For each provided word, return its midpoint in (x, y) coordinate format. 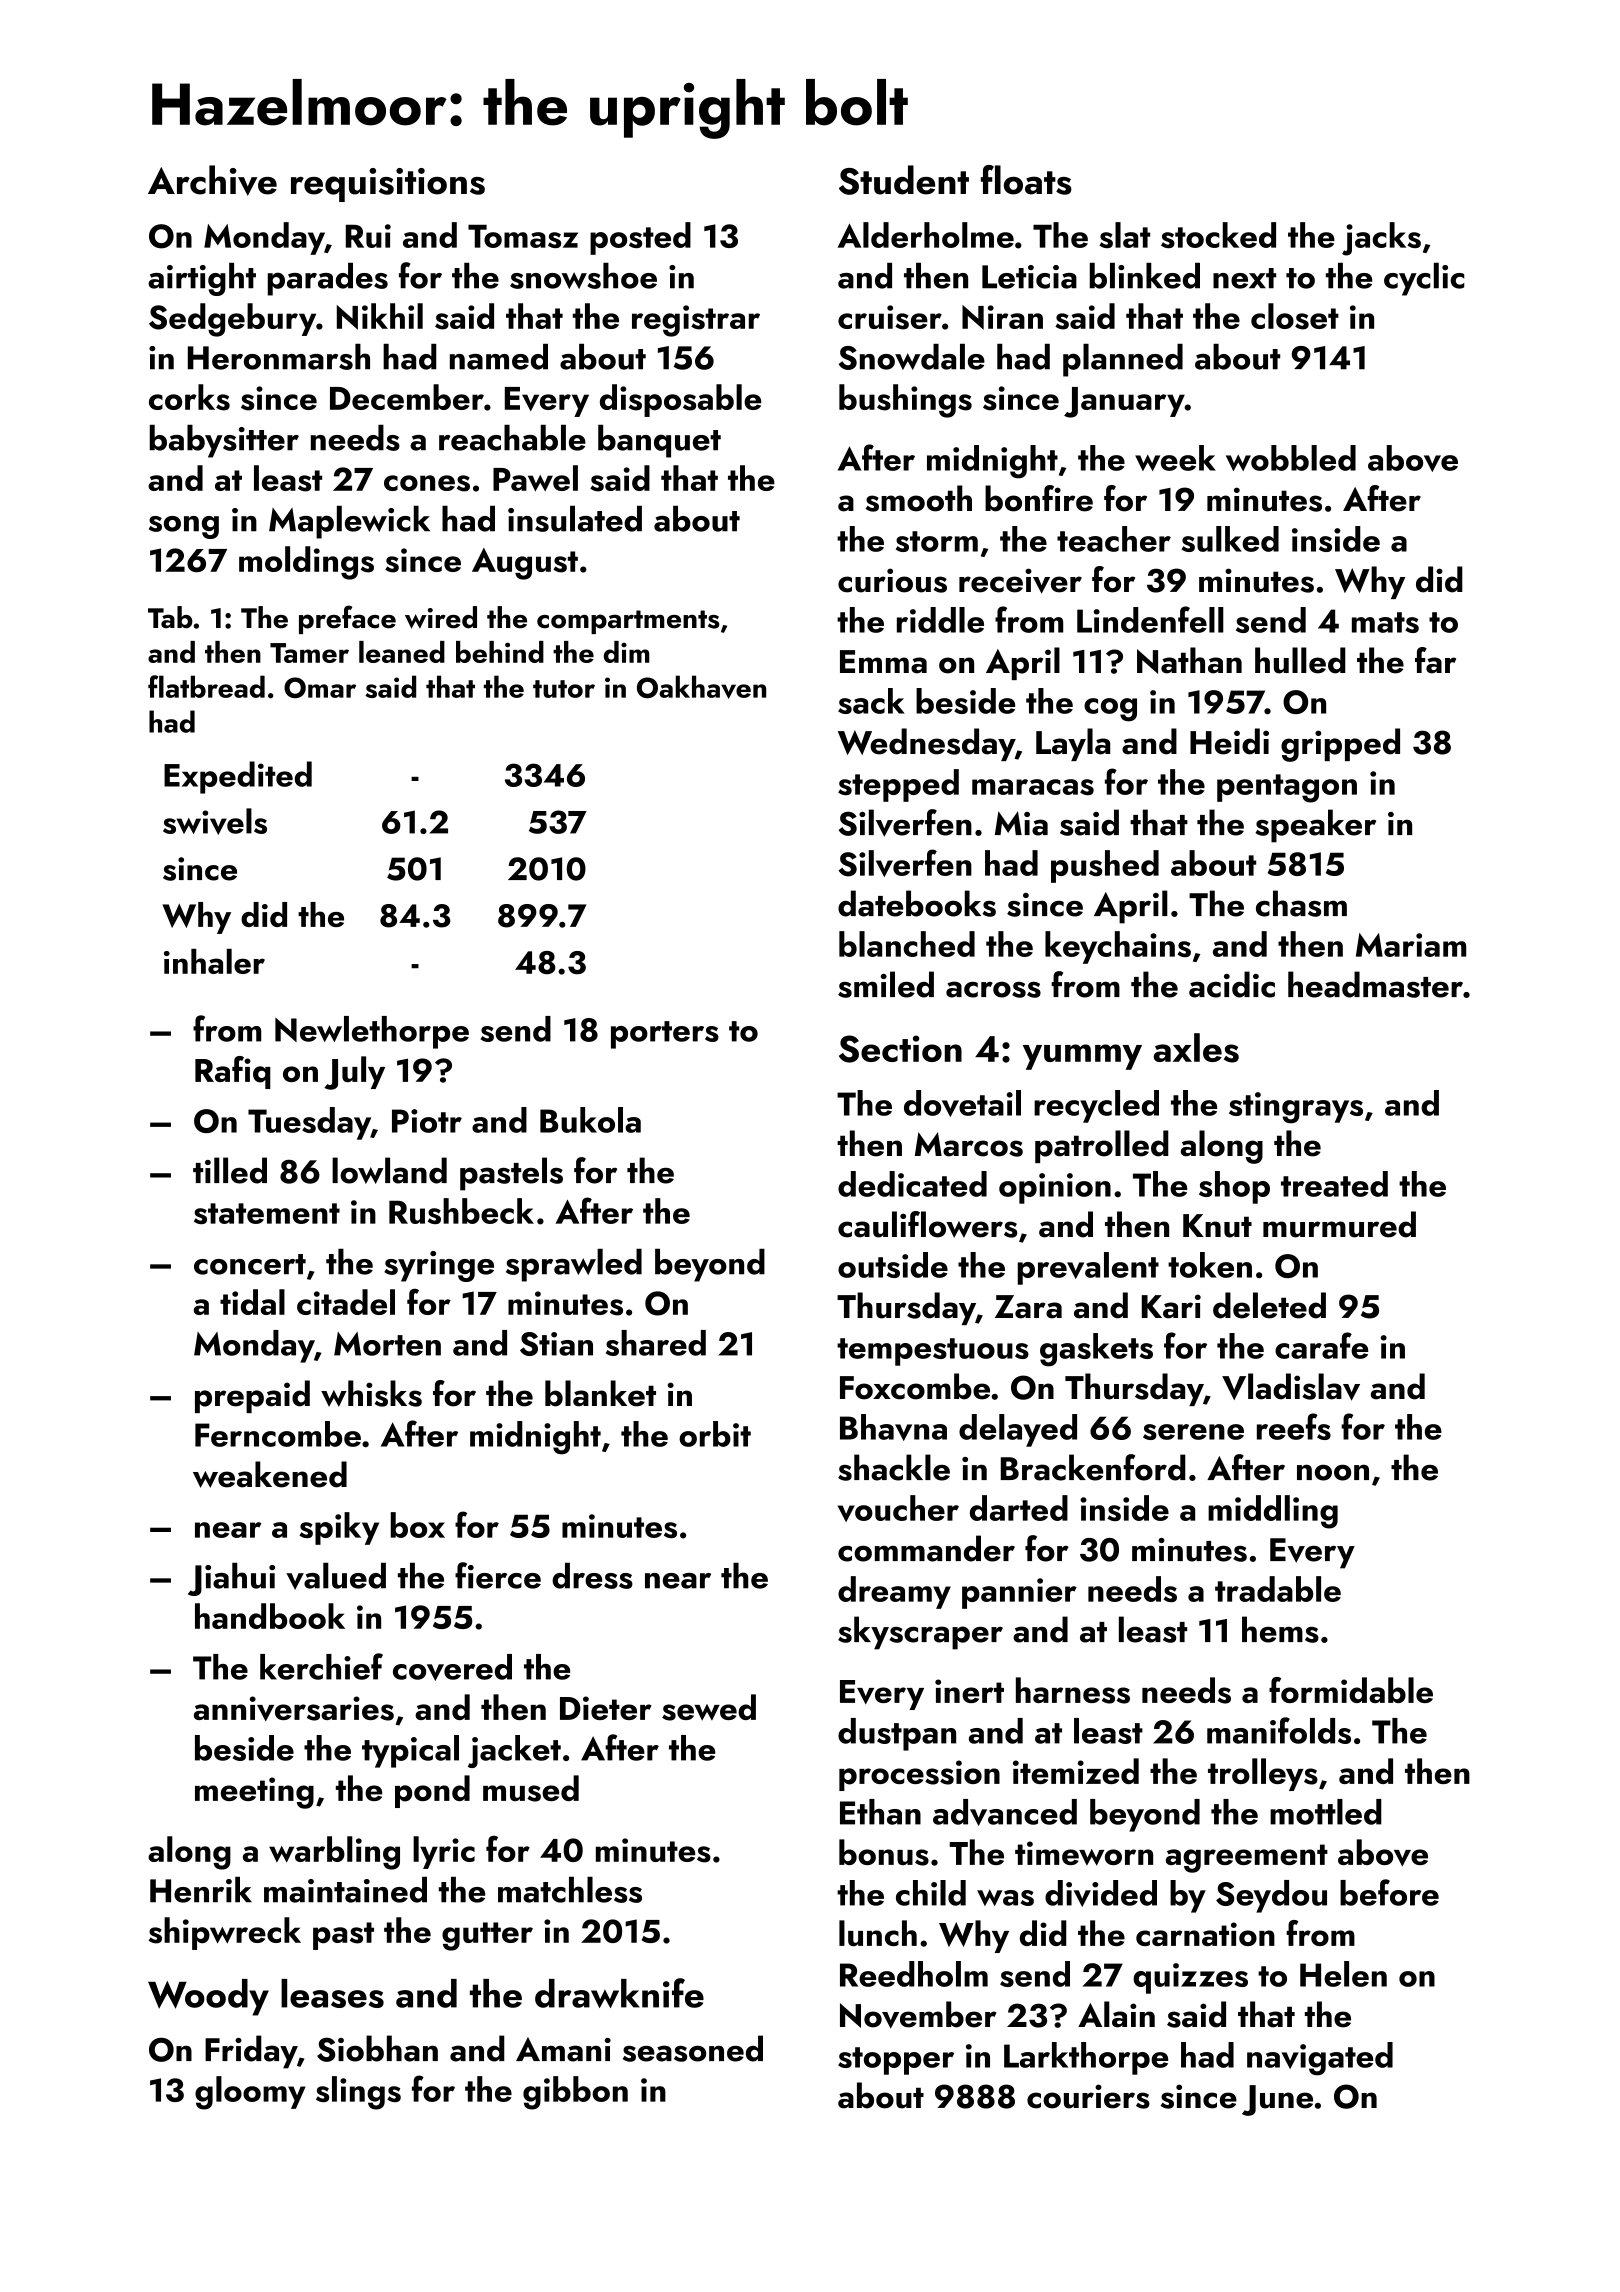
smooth (919, 498)
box (418, 1525)
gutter (487, 1936)
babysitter (224, 441)
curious (892, 580)
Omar (320, 687)
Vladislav (1291, 1387)
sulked (1230, 539)
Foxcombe (915, 1386)
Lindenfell (1150, 619)
